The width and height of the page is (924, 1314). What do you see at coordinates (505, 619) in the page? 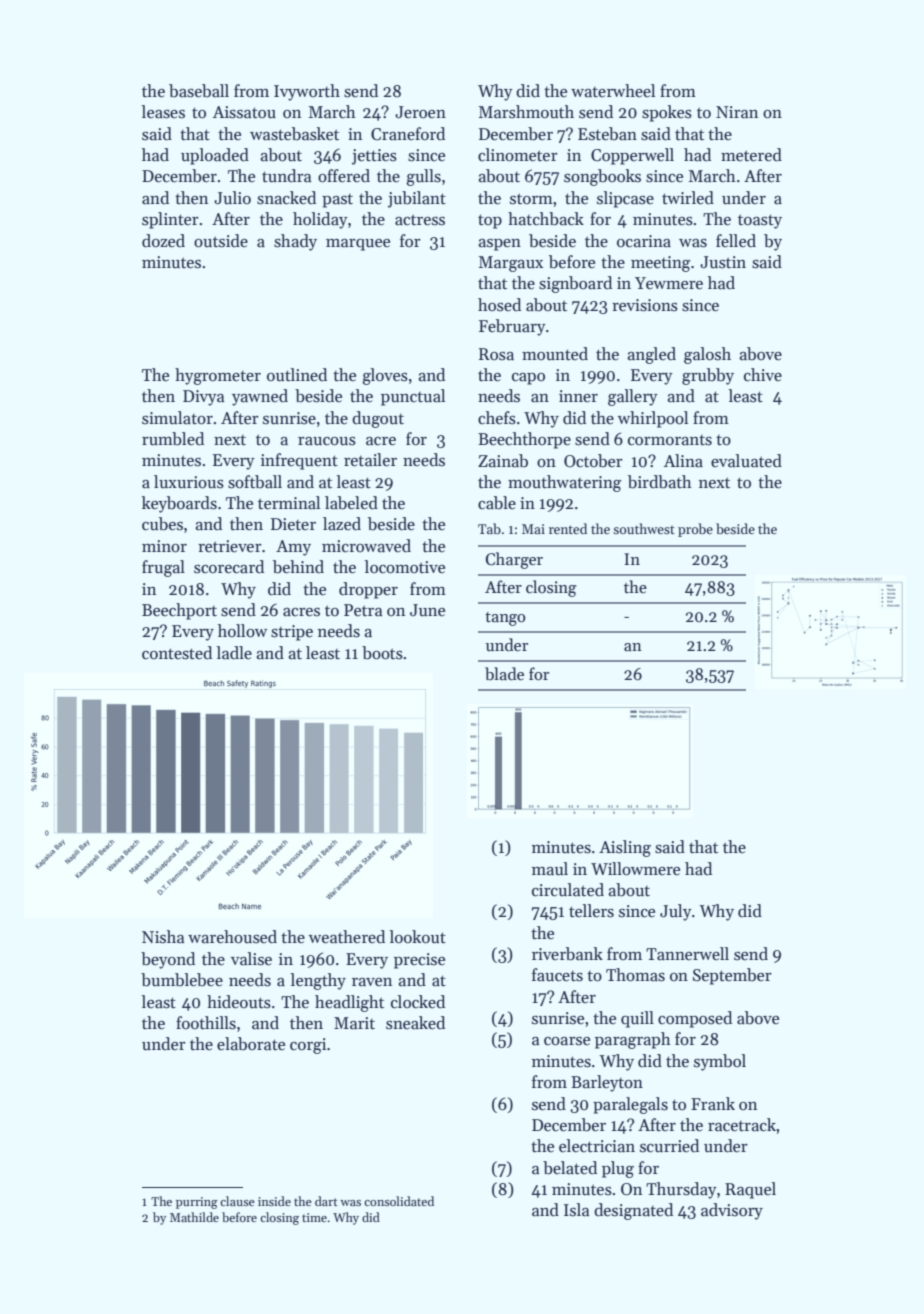
I see `tango` at bounding box center [505, 619].
